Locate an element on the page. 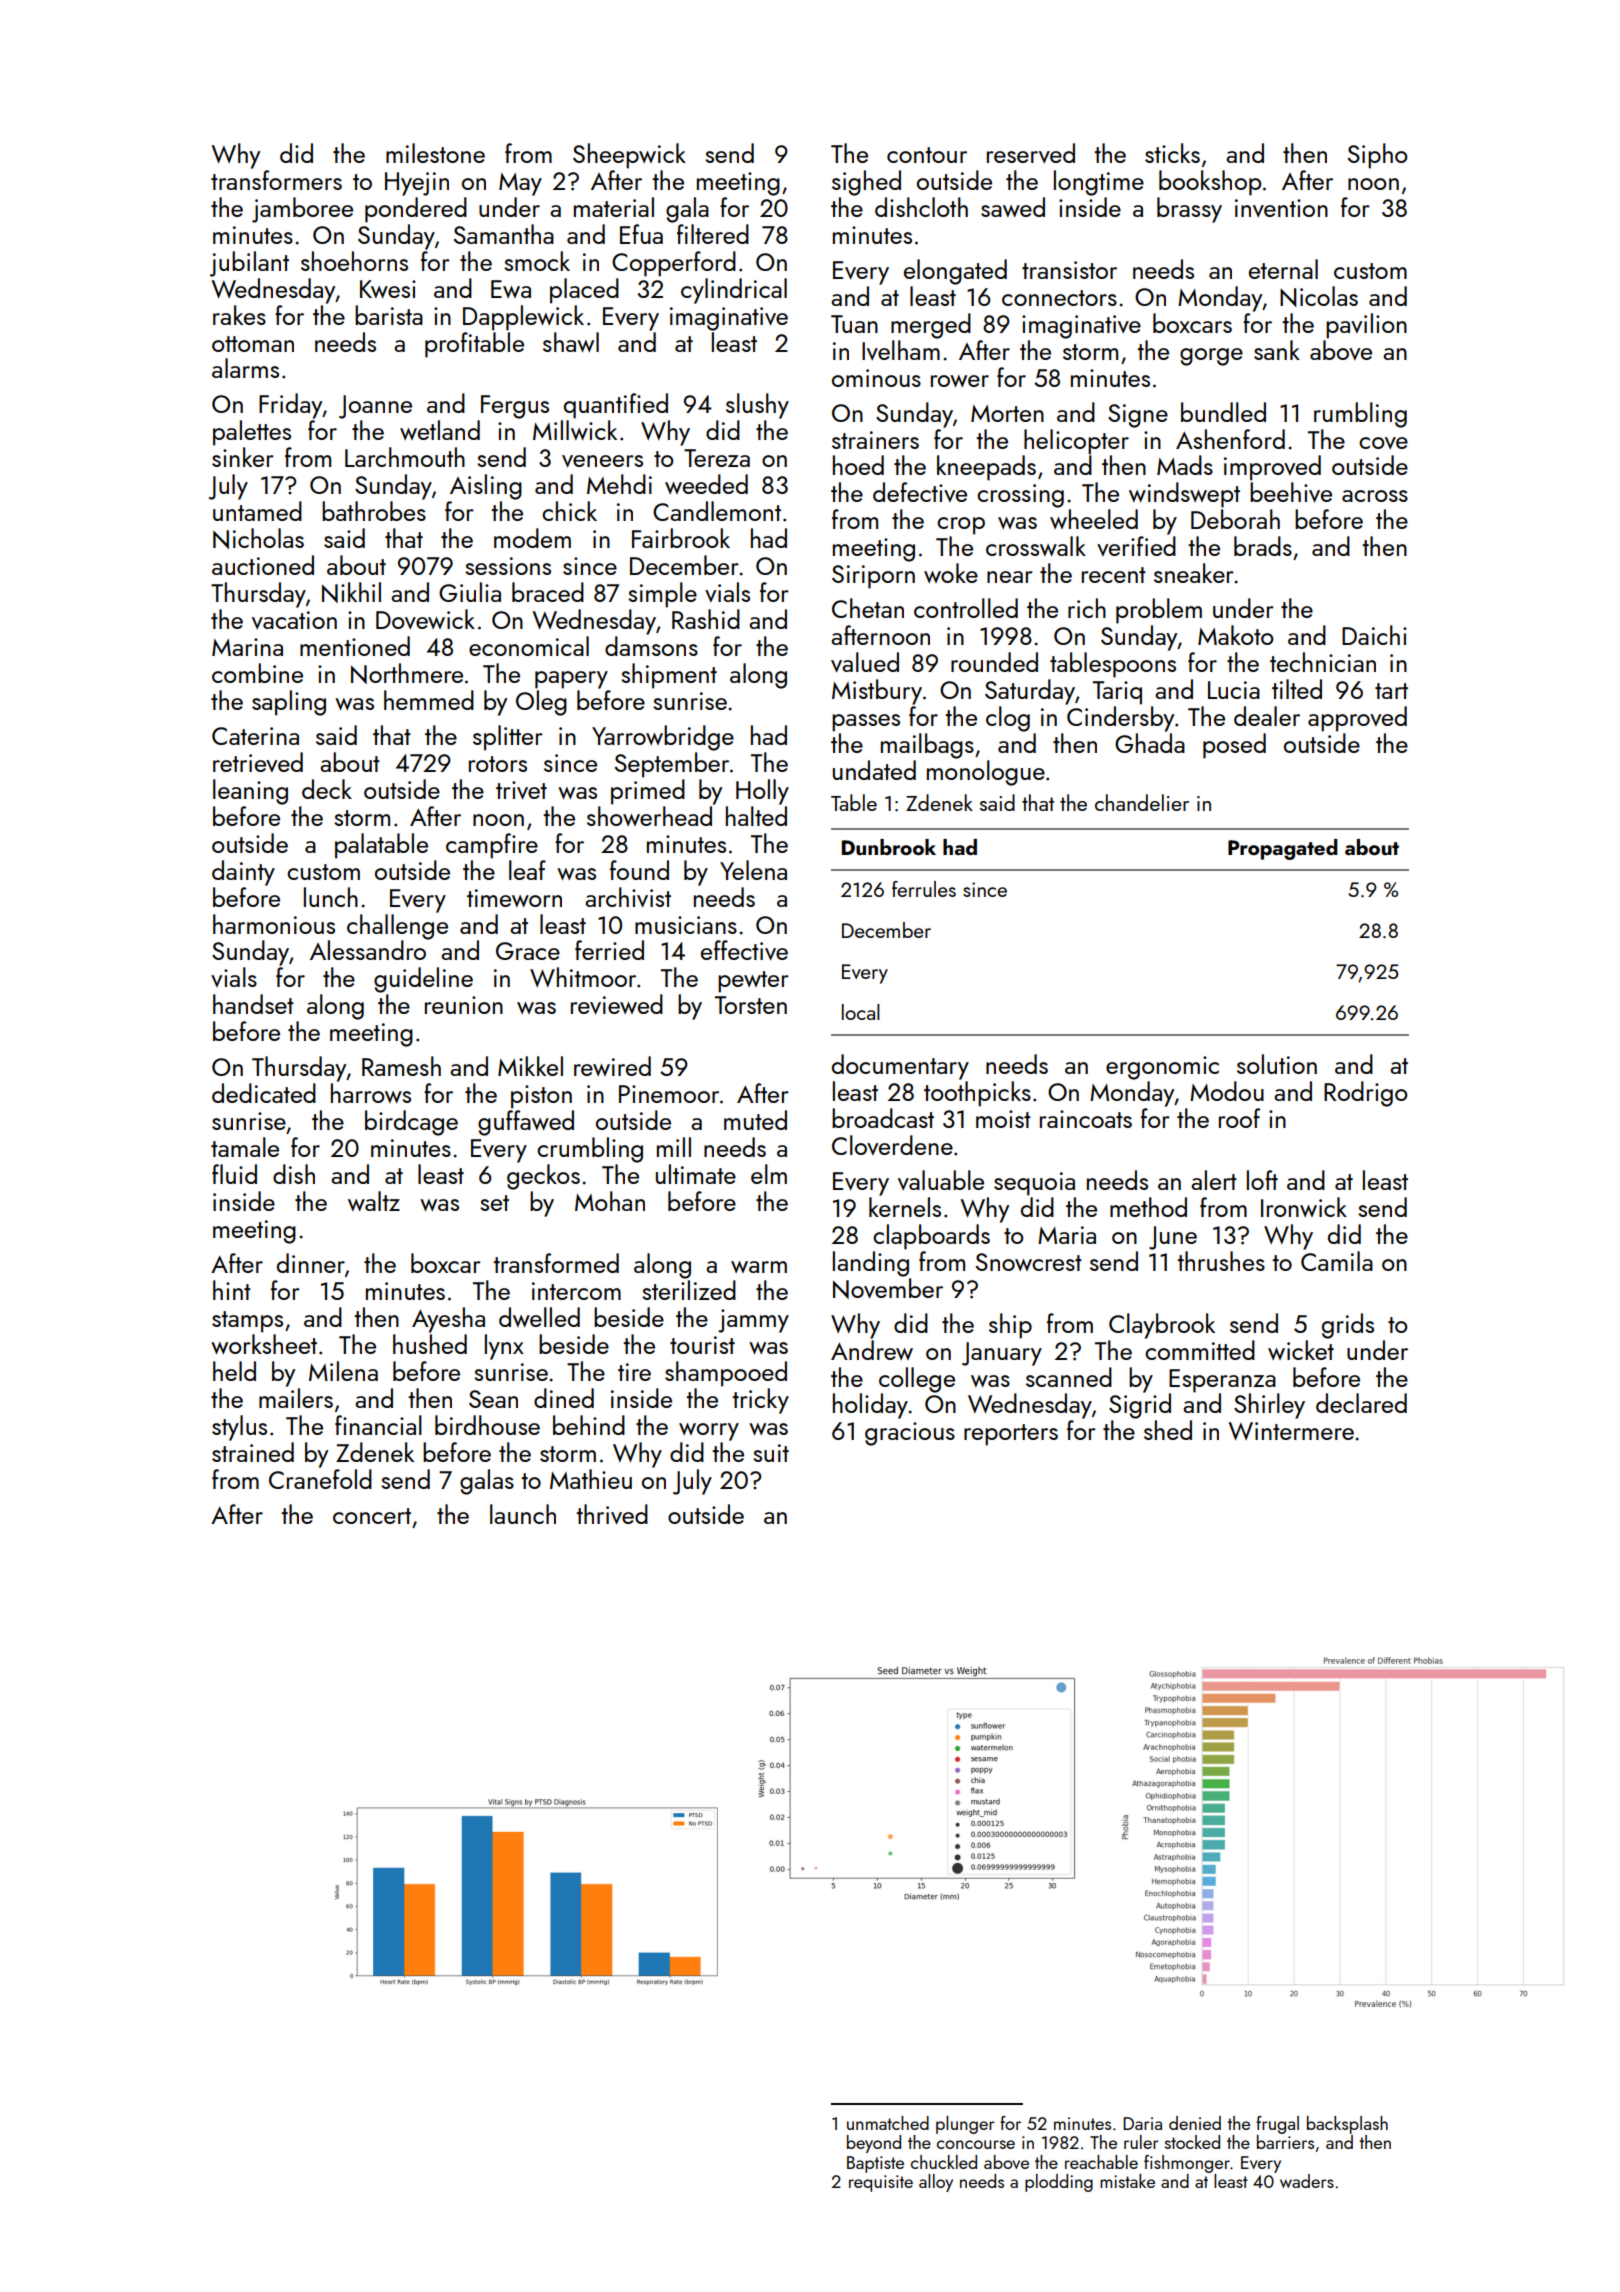 The height and width of the document is (2292, 1620). sank is located at coordinates (1277, 350).
